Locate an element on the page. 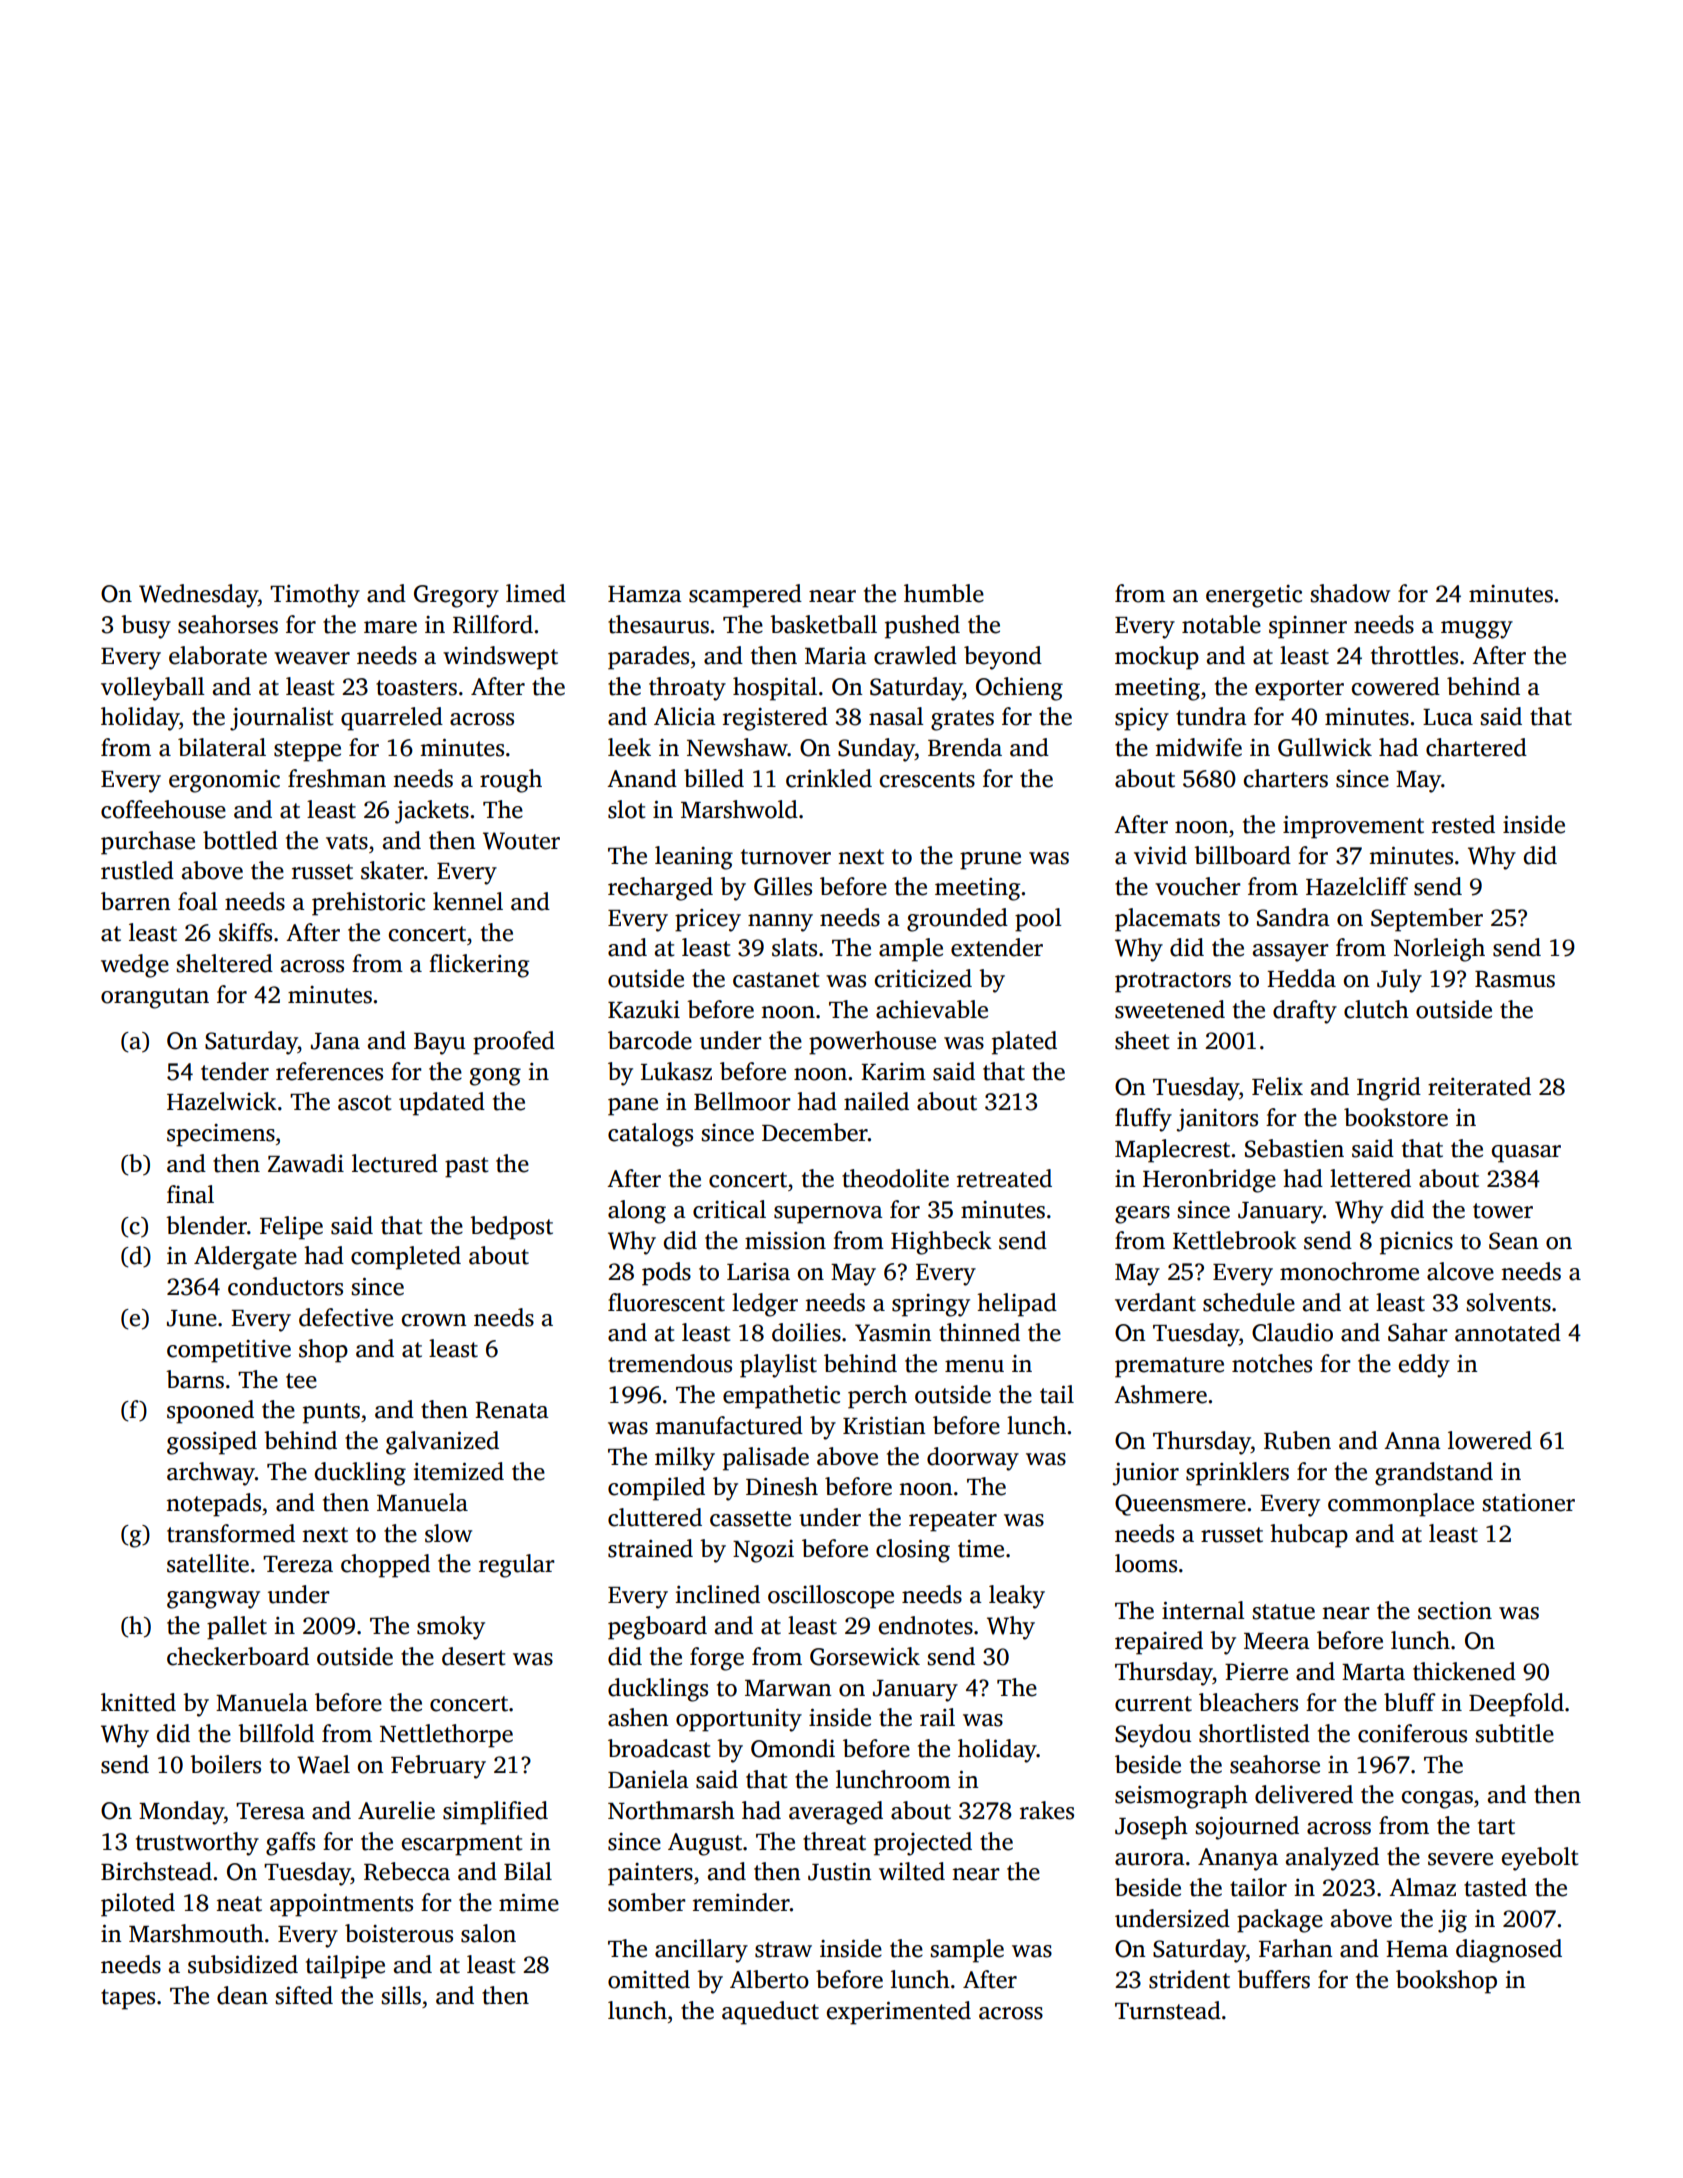  Northmarsh is located at coordinates (671, 1810).
